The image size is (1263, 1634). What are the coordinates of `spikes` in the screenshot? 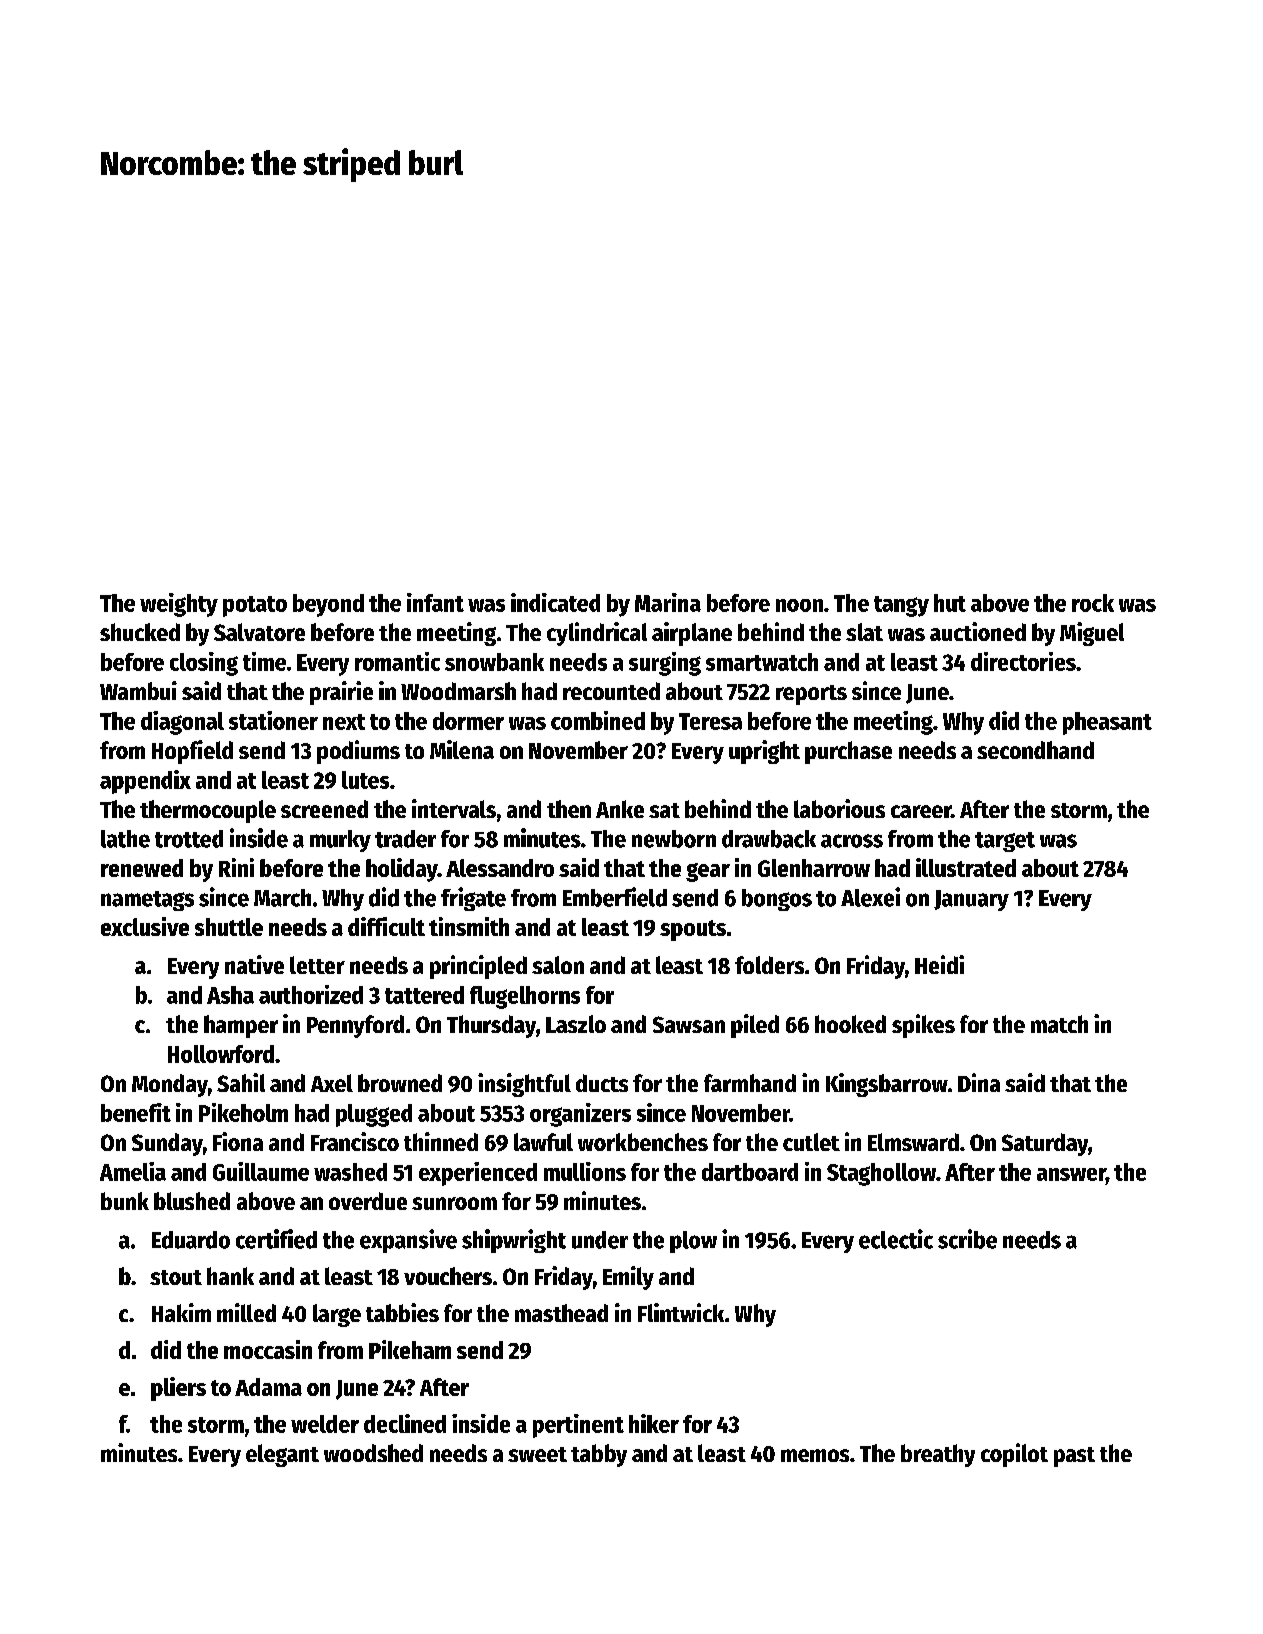 It's located at (923, 1026).
